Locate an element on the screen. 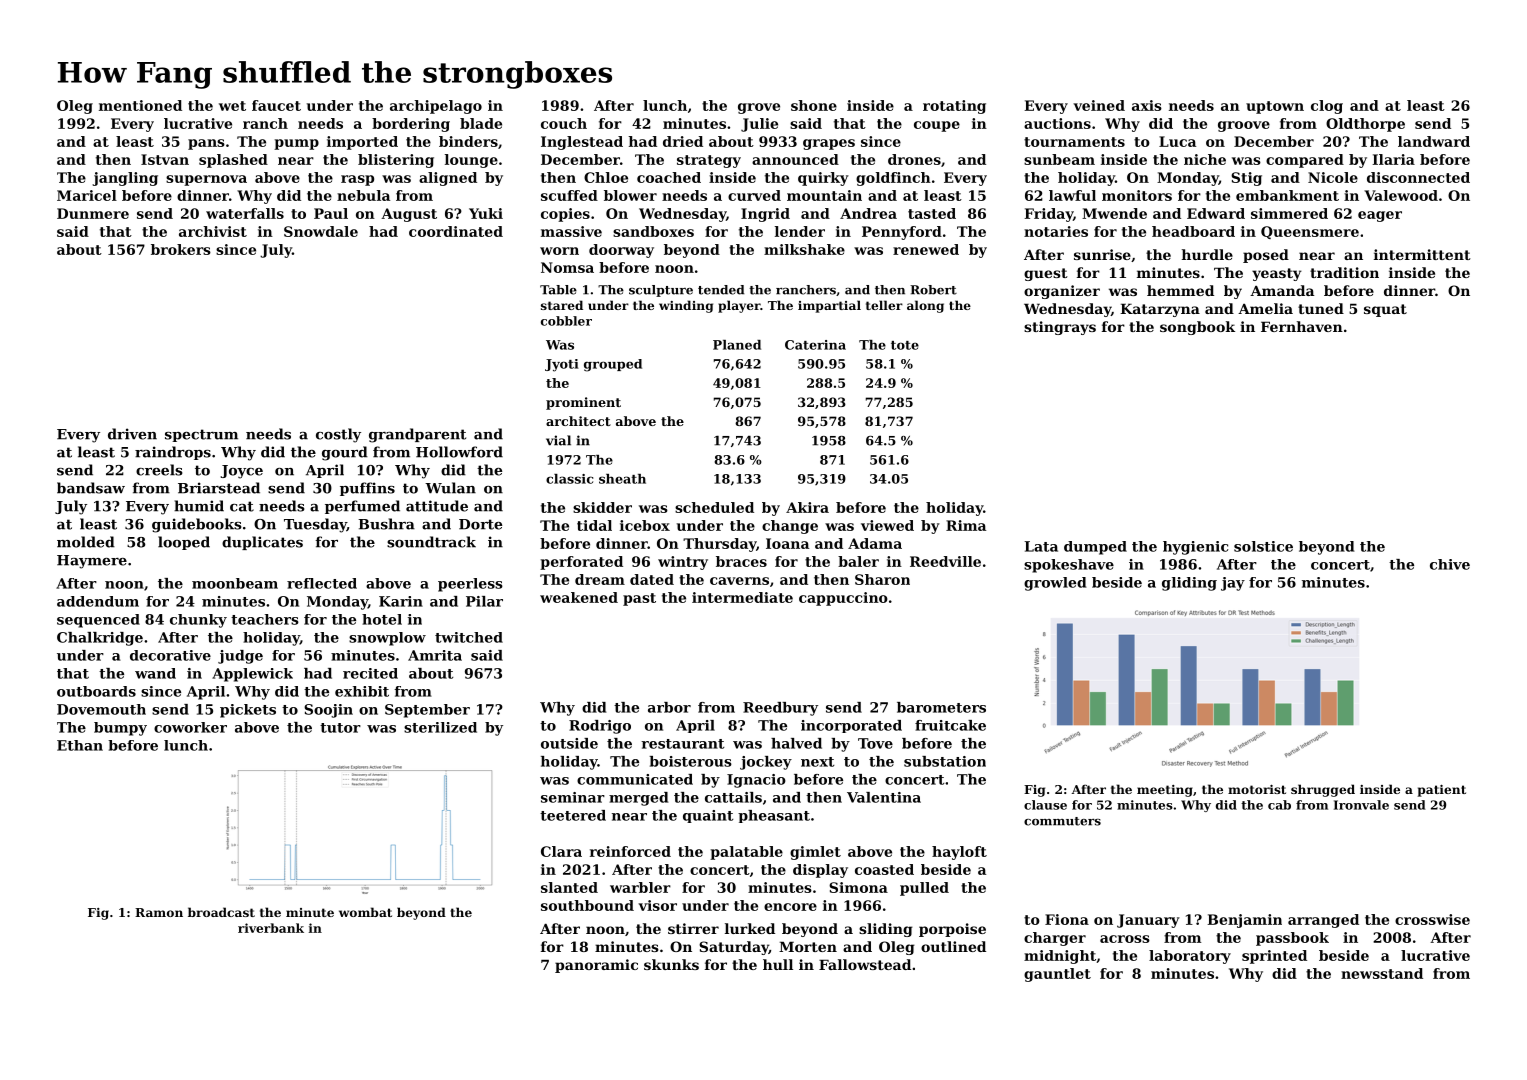  milkshake is located at coordinates (804, 249).
